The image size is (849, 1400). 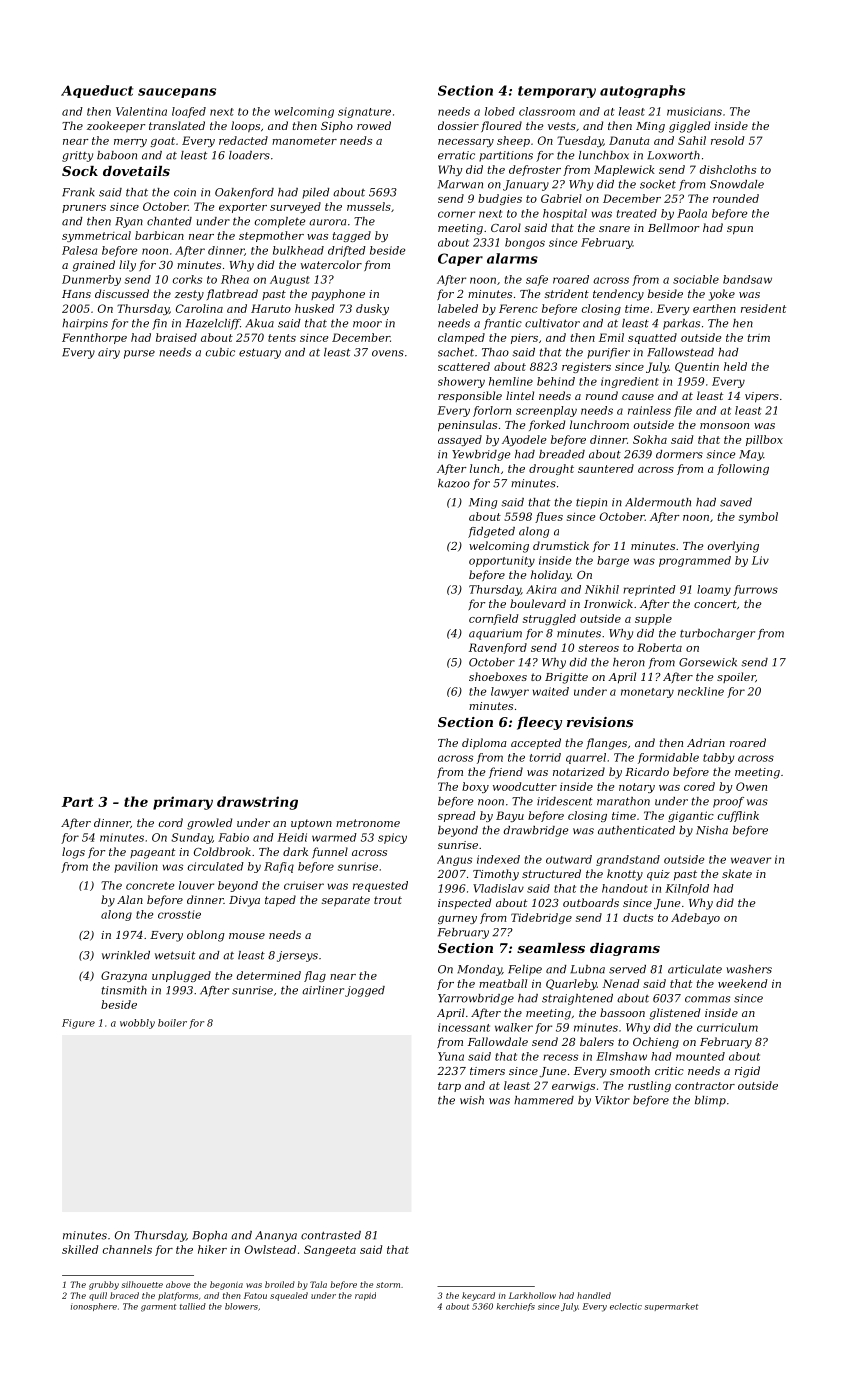 I want to click on payphone, so click(x=338, y=295).
